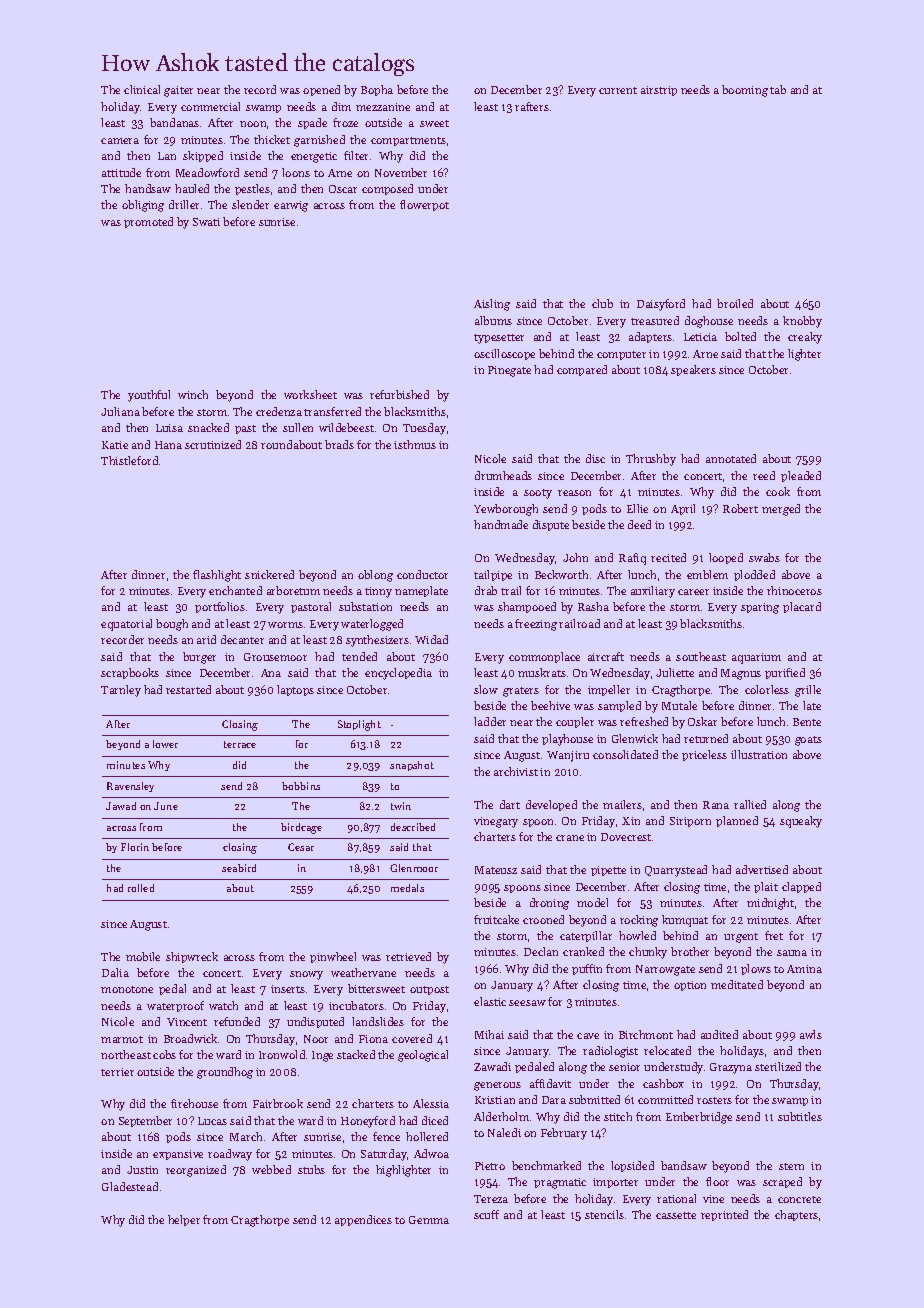  Describe the element at coordinates (731, 458) in the document. I see `annotated` at that location.
